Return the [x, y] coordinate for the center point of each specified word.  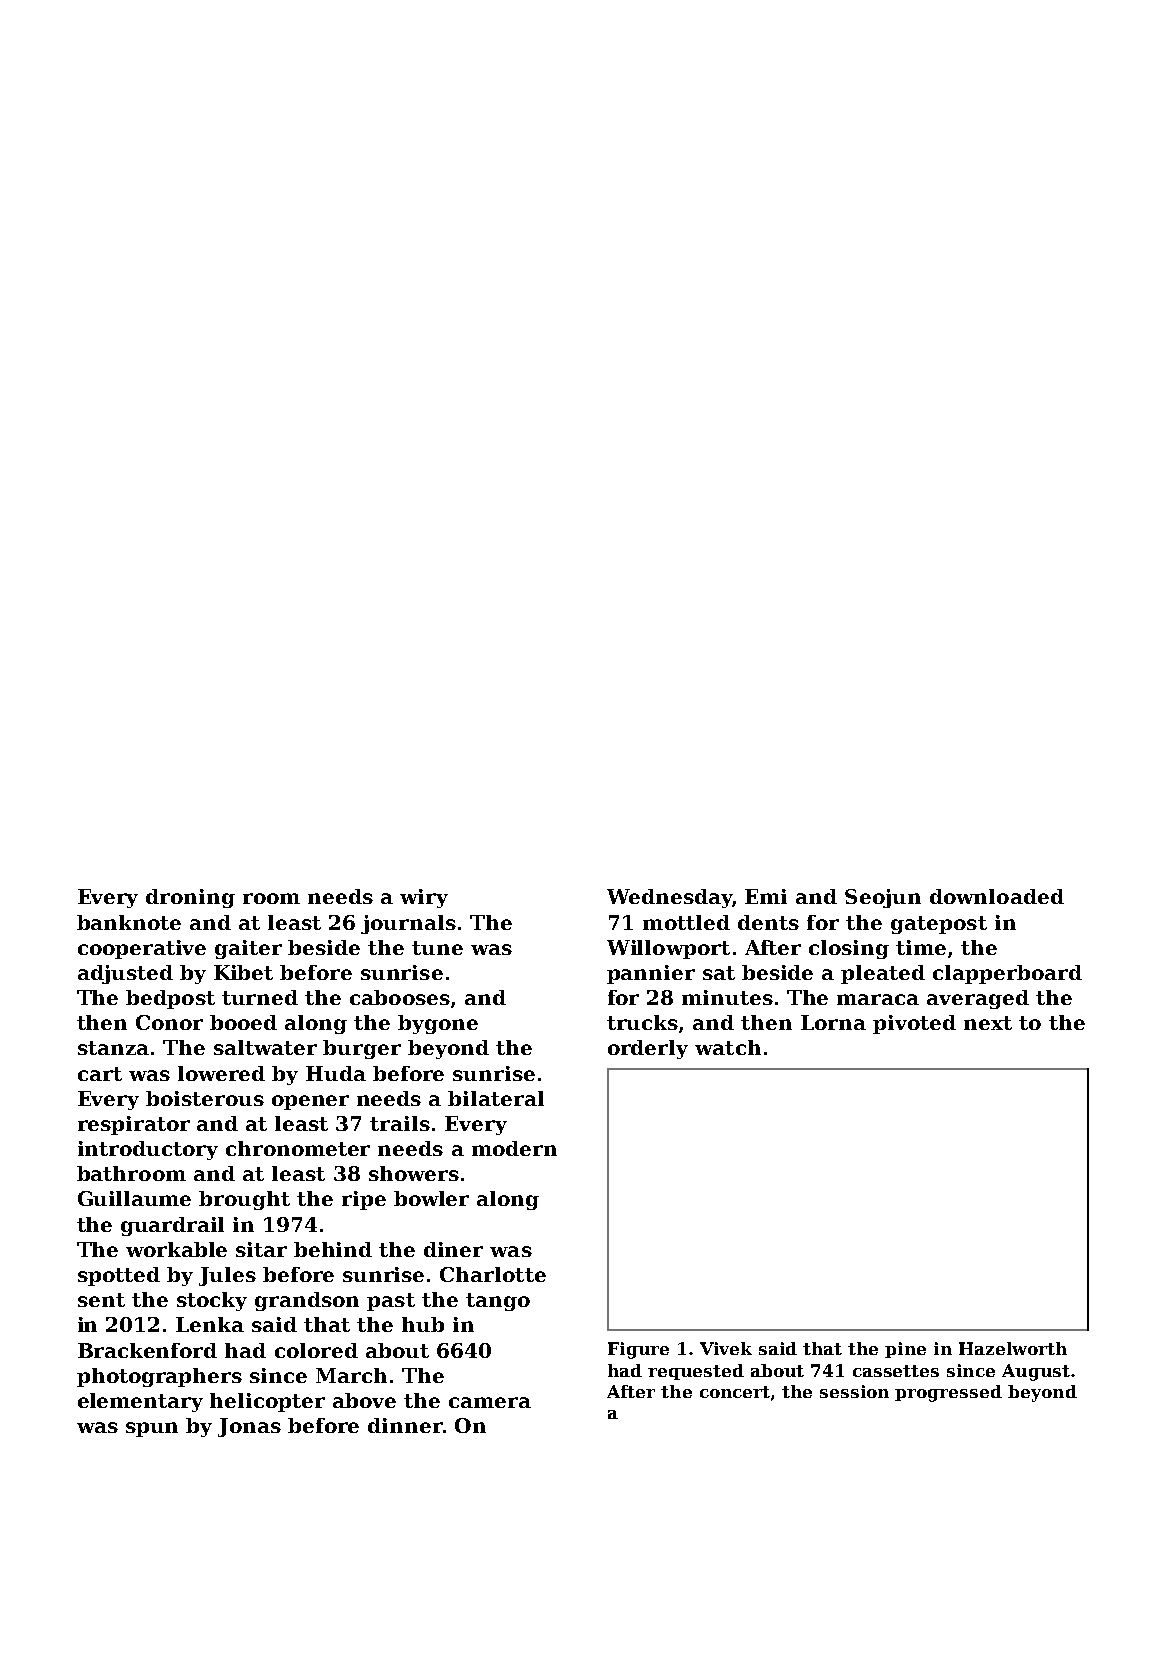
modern [514, 1148]
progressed [948, 1393]
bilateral [496, 1098]
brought [244, 1200]
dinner [405, 1425]
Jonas [249, 1427]
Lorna [833, 1022]
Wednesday [669, 898]
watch [728, 1047]
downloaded [997, 896]
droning [190, 898]
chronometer [298, 1148]
